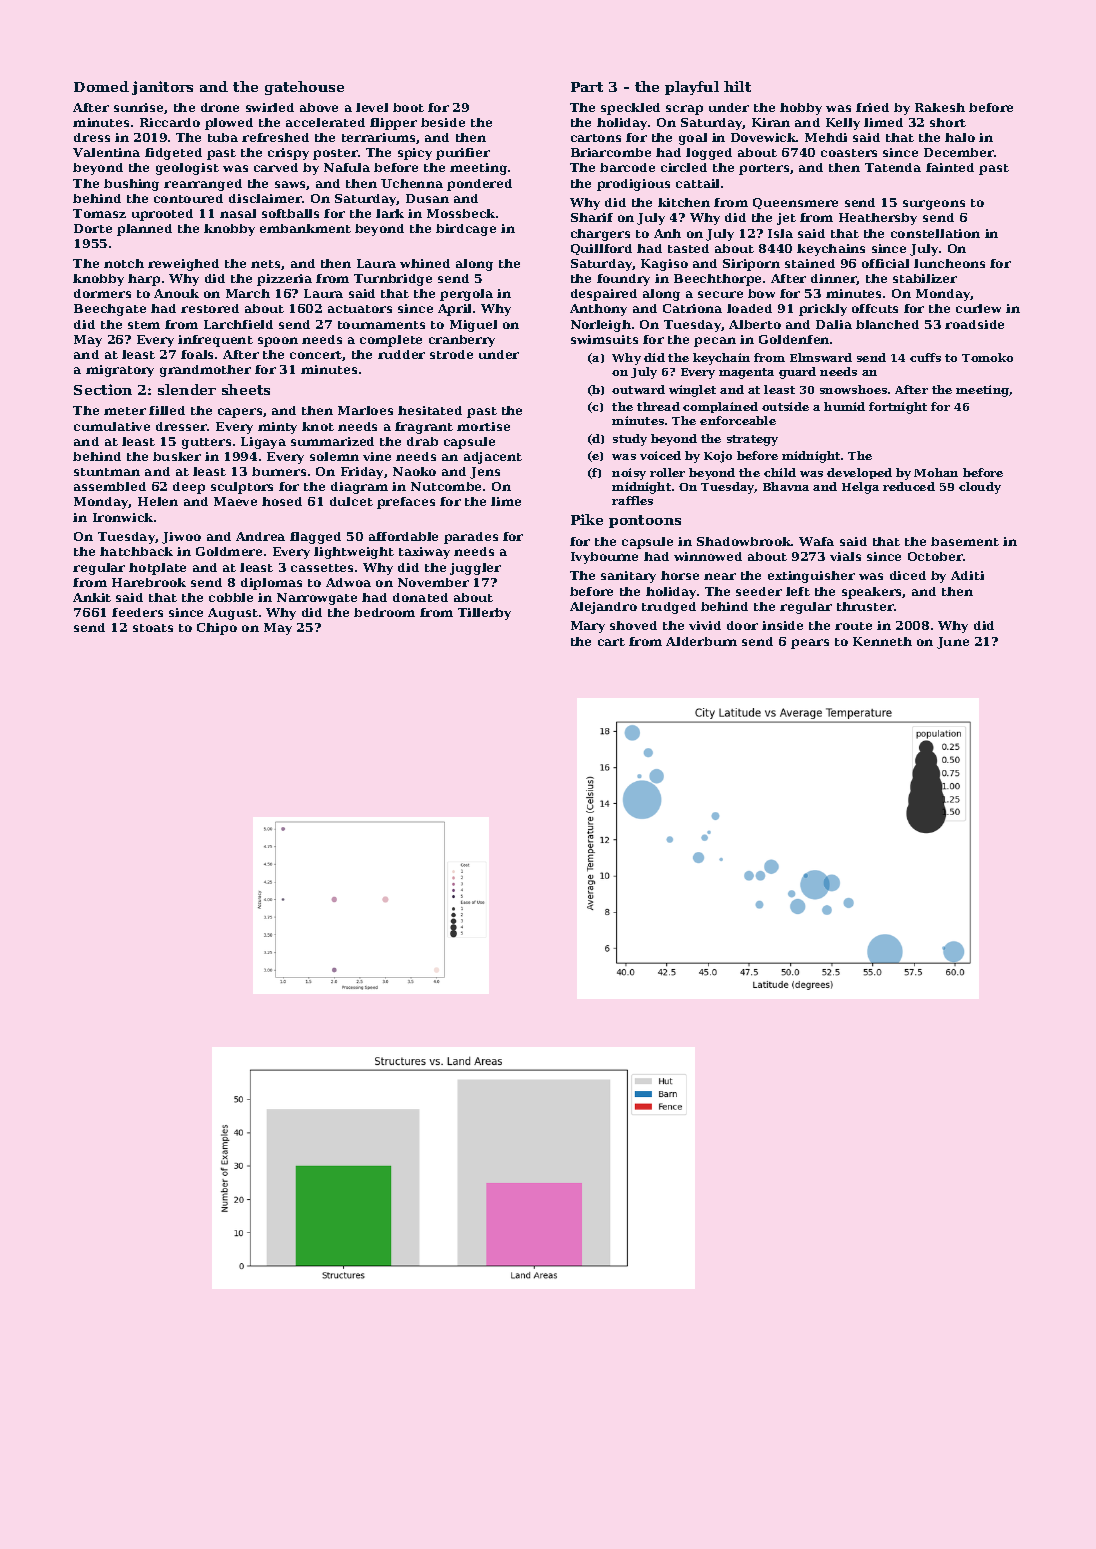  Describe the element at coordinates (290, 213) in the page. I see `softballs` at that location.
